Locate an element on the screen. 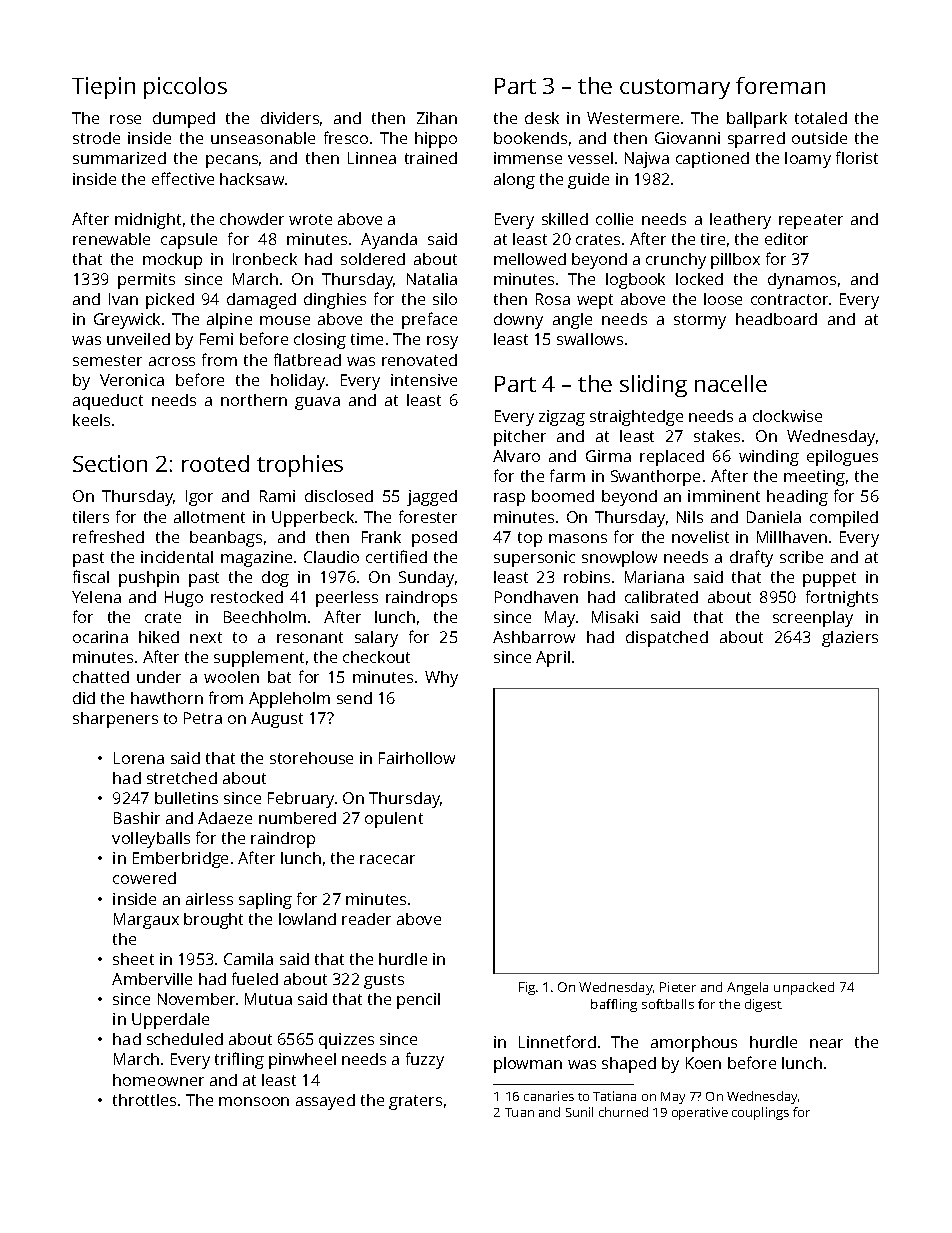 The width and height of the screenshot is (952, 1233). along is located at coordinates (514, 181).
